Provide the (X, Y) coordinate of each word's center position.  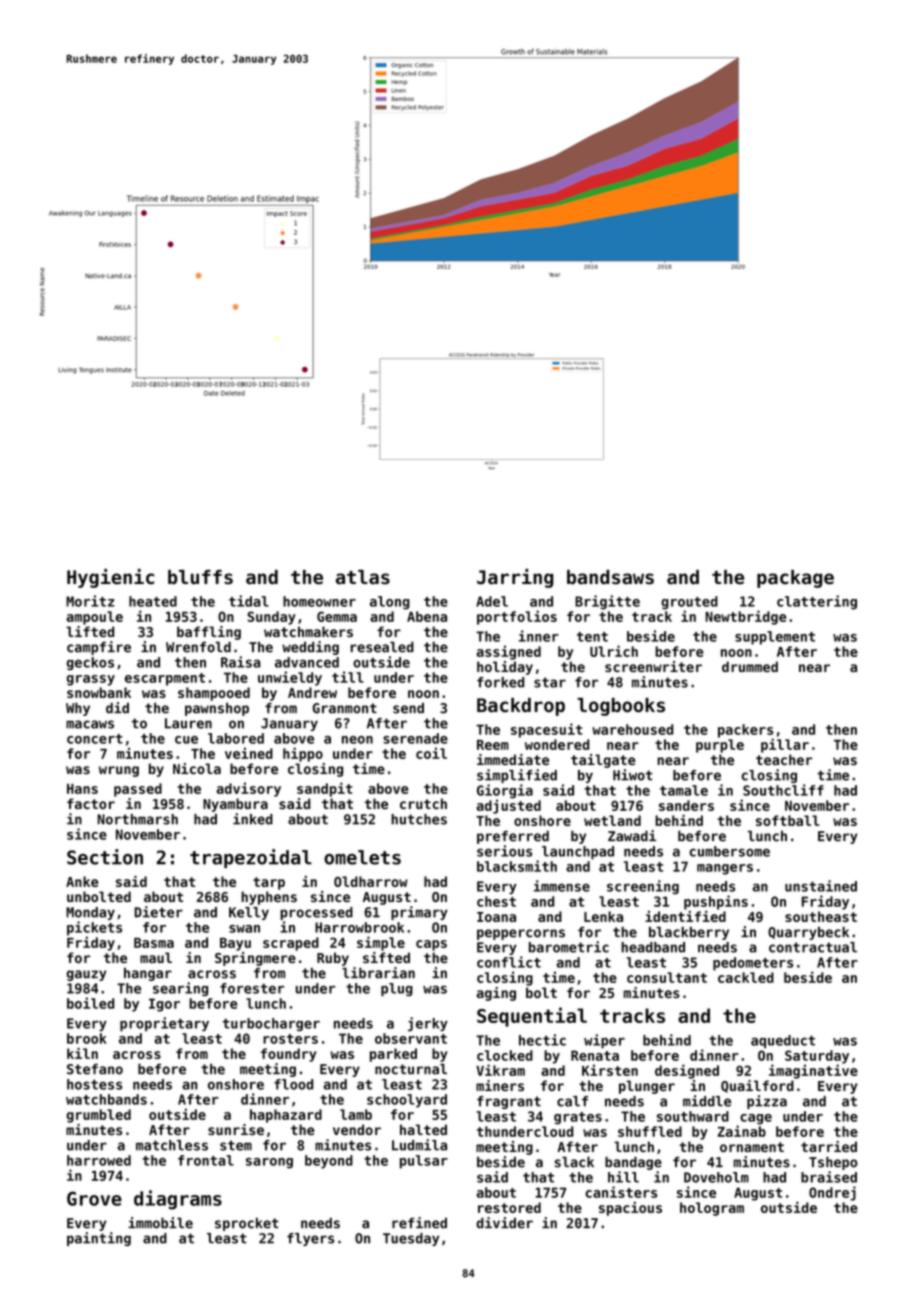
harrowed (99, 1160)
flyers (310, 1239)
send (408, 708)
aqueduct (783, 1041)
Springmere (255, 959)
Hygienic (110, 578)
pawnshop (217, 709)
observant (411, 1038)
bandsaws (610, 577)
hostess (94, 1084)
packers (745, 731)
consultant (667, 977)
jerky (428, 1024)
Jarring (515, 578)
